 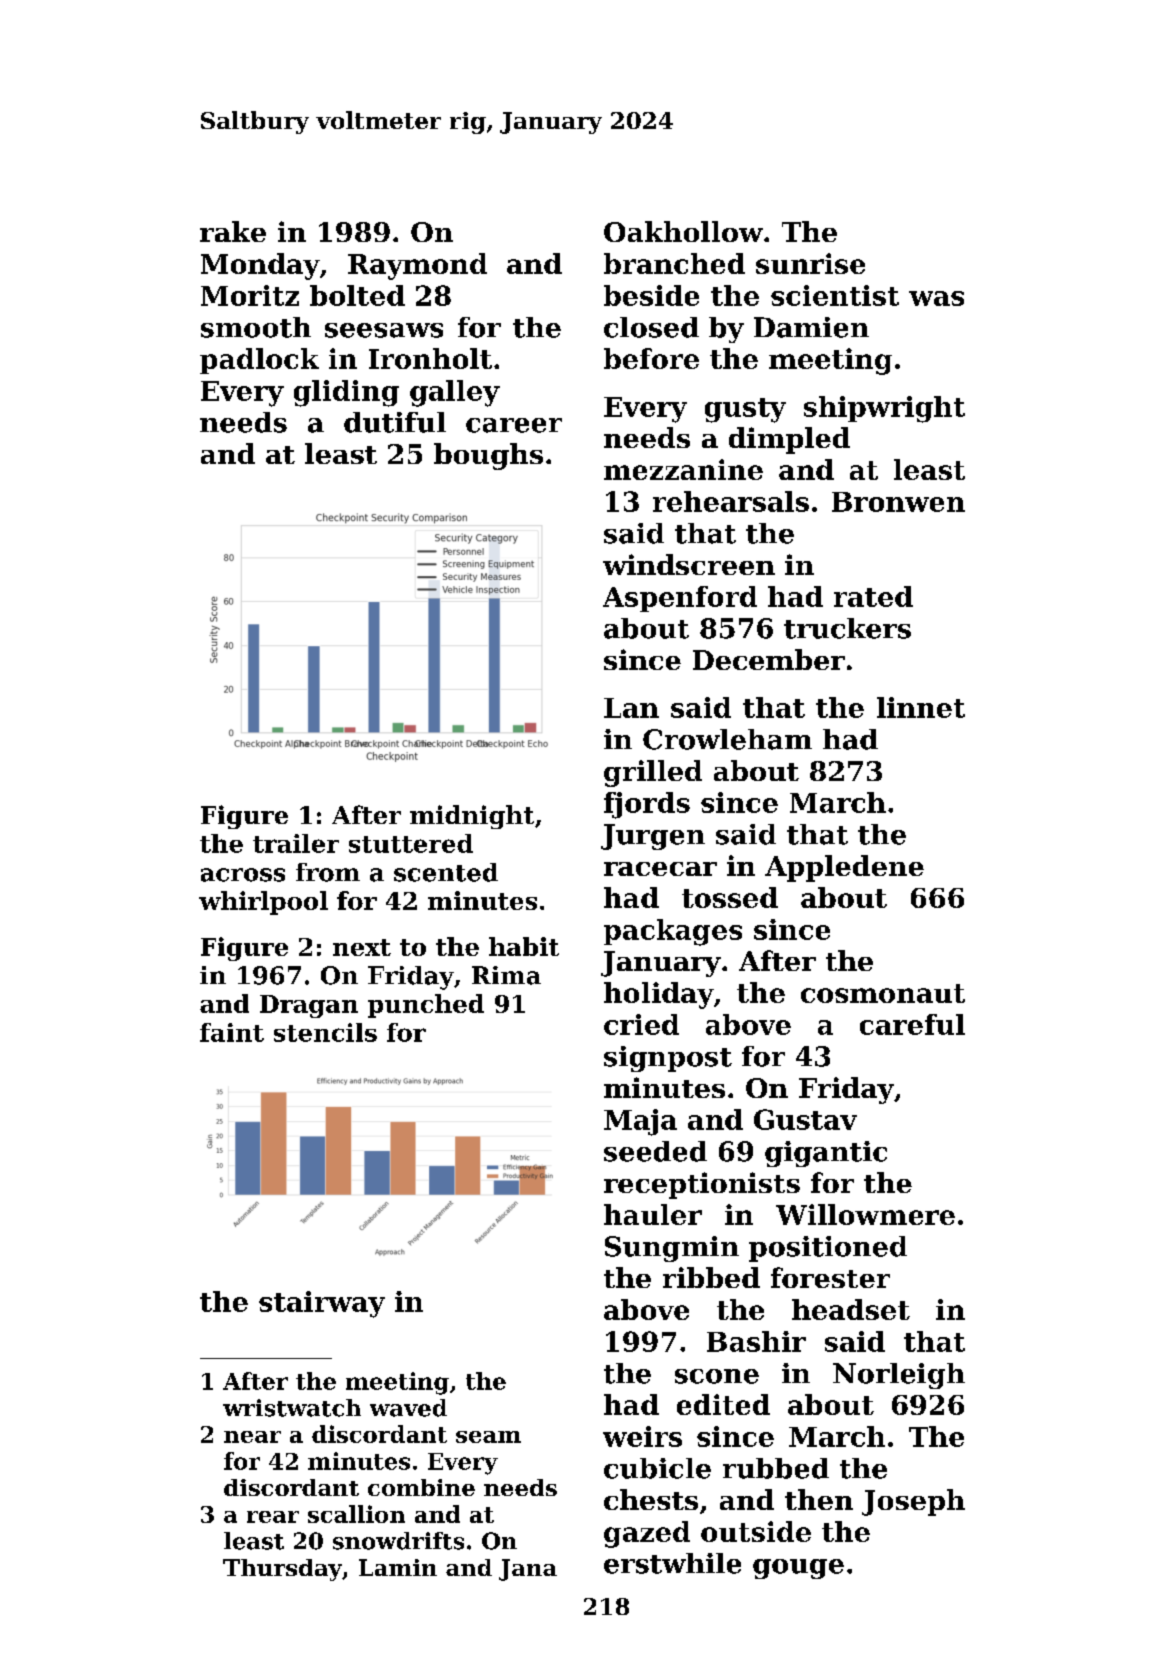 I want to click on seam, so click(x=488, y=1437).
